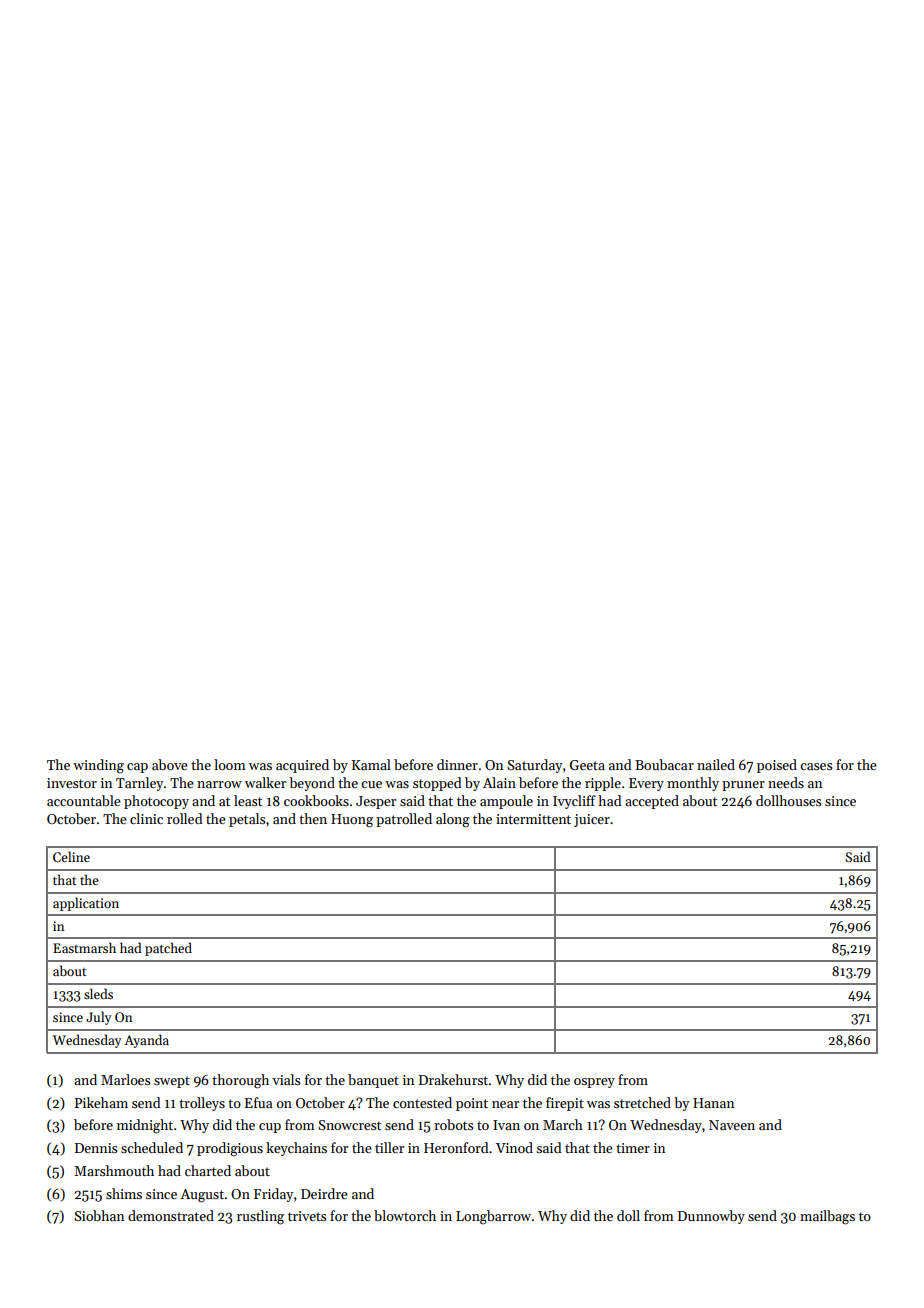  Describe the element at coordinates (437, 784) in the page. I see `stopped` at that location.
